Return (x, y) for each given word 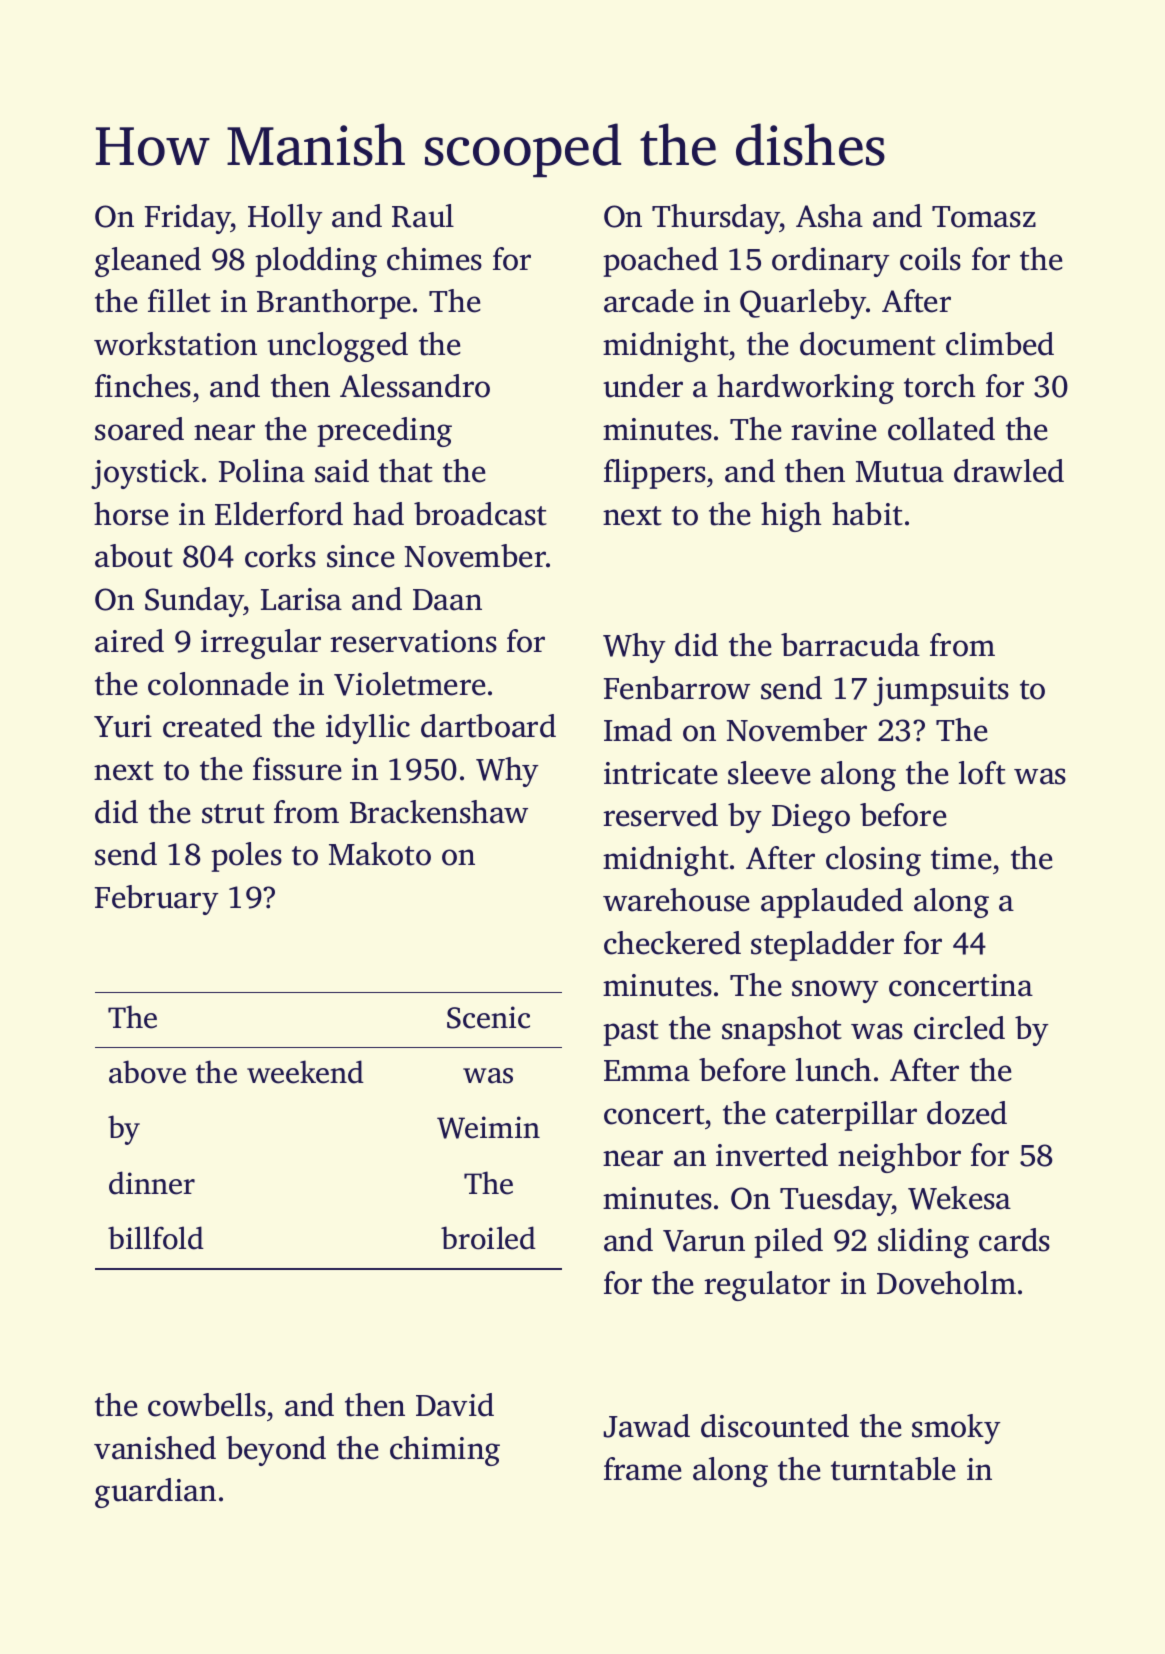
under (643, 386)
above (147, 1072)
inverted (772, 1155)
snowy (835, 991)
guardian (155, 1493)
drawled (1009, 471)
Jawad (647, 1426)
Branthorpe (334, 304)
